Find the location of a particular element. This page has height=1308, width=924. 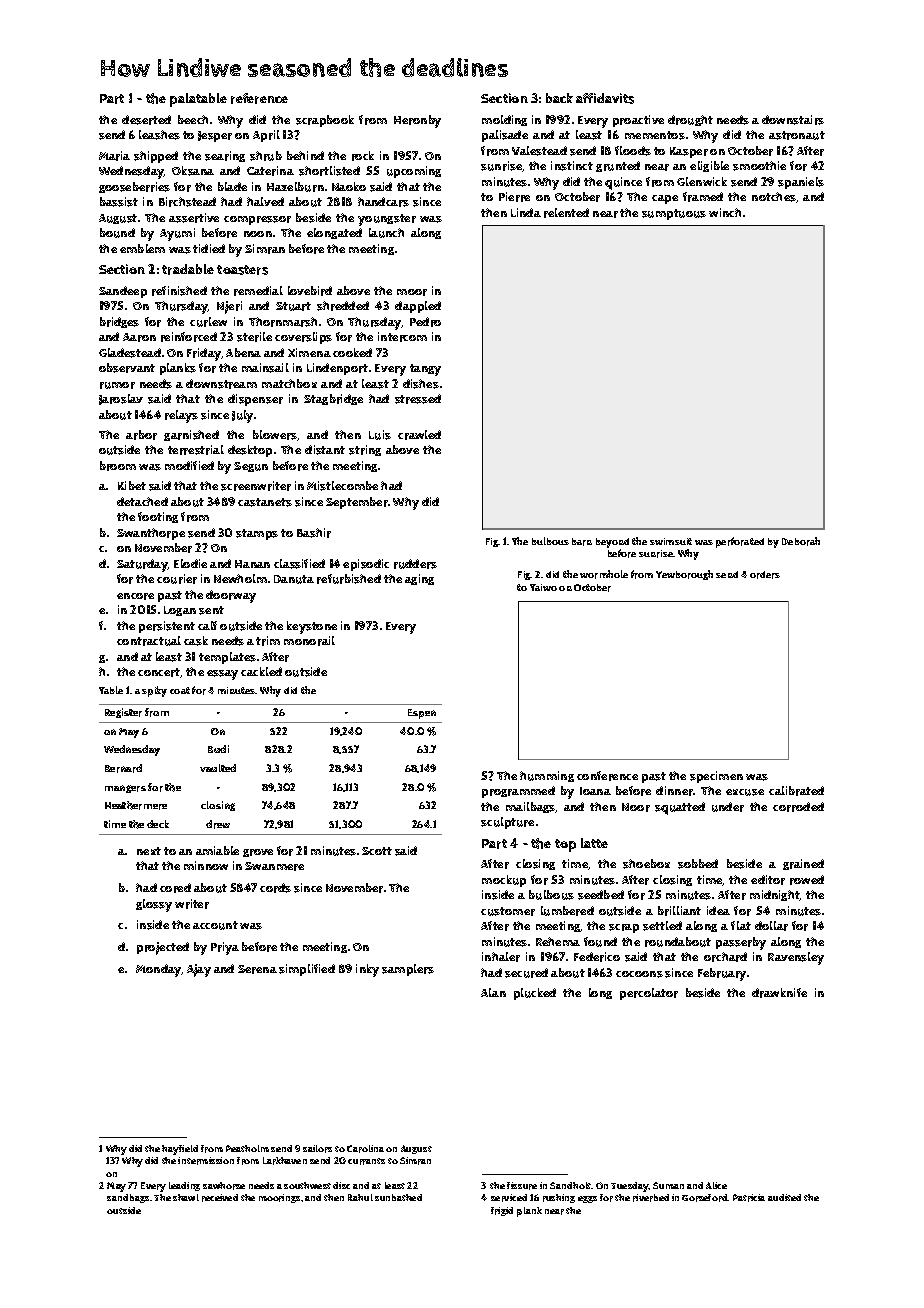

lumbered is located at coordinates (567, 911).
